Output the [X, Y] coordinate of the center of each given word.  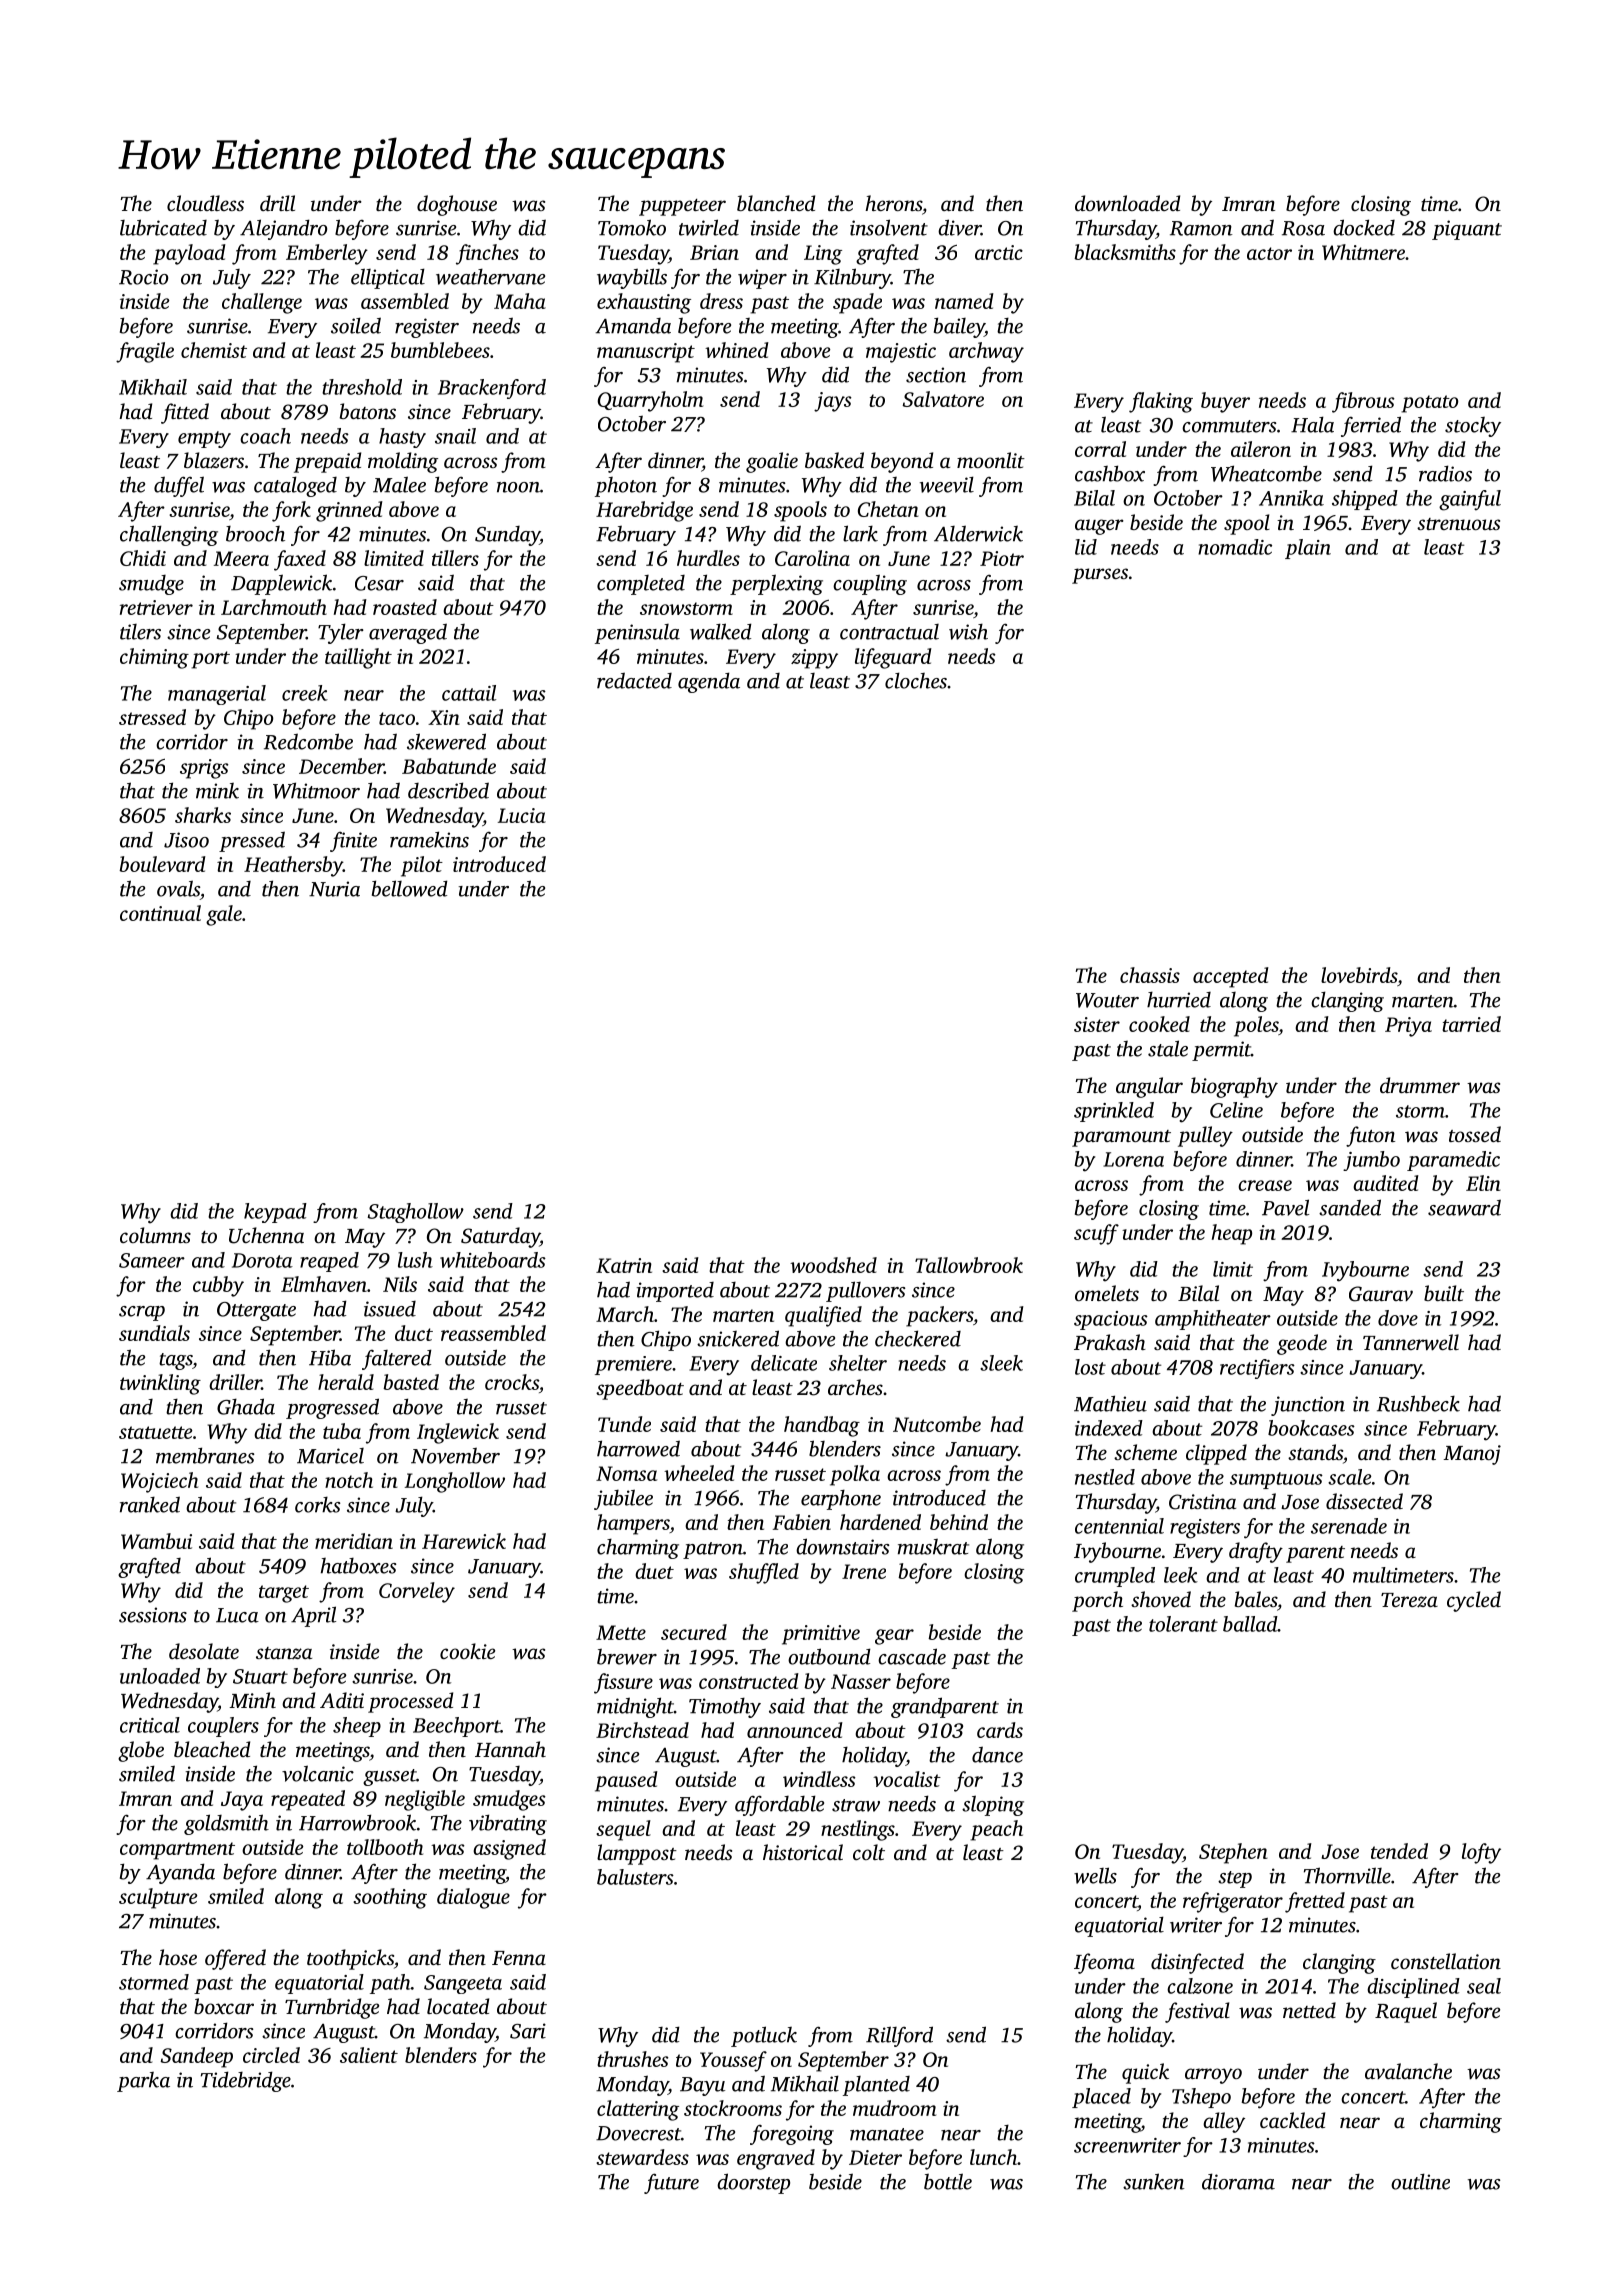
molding [403, 462]
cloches [916, 680]
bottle [948, 2181]
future [671, 2183]
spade [857, 303]
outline [1420, 2181]
